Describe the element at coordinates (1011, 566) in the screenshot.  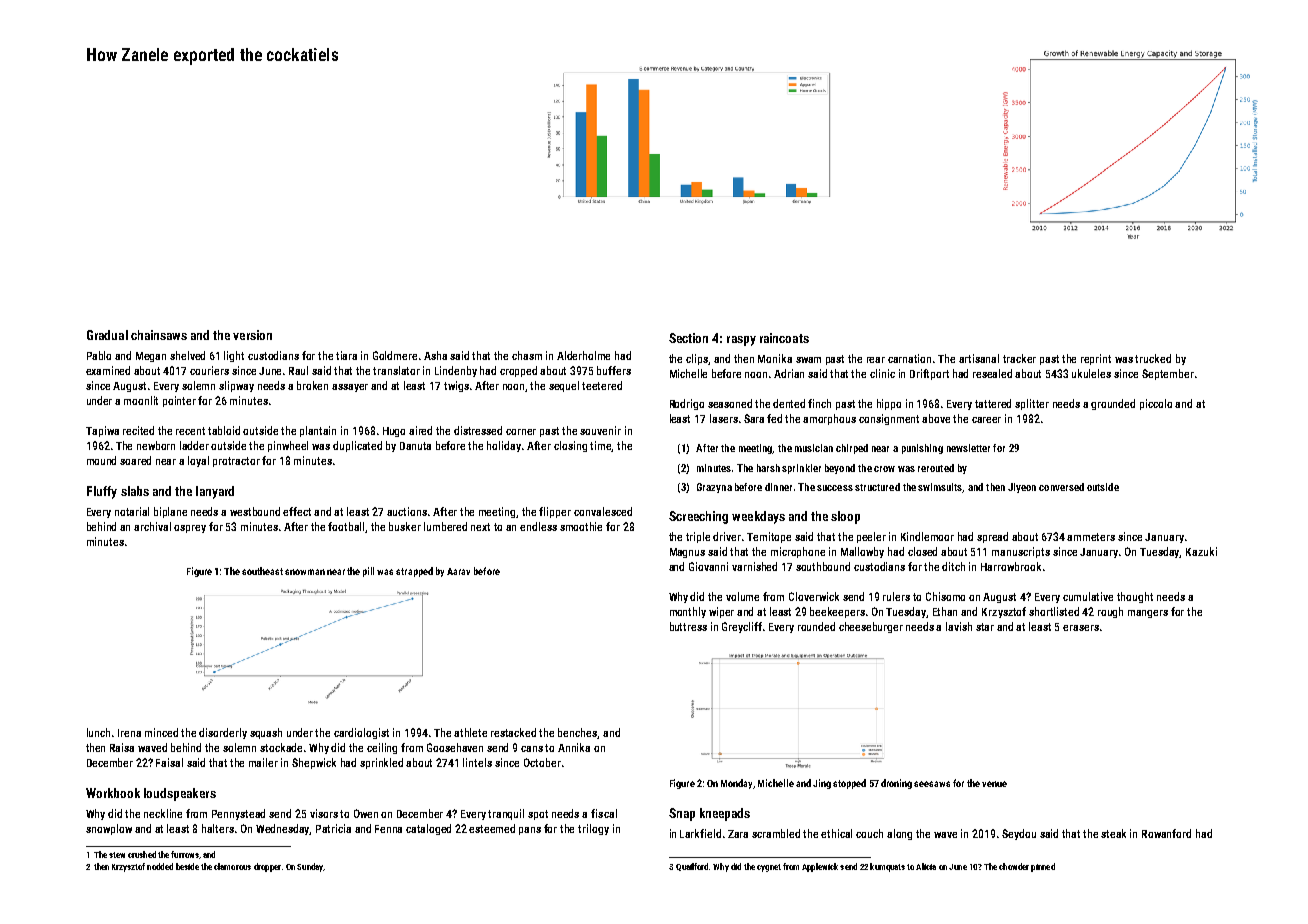
I see `Harrowbrook` at that location.
